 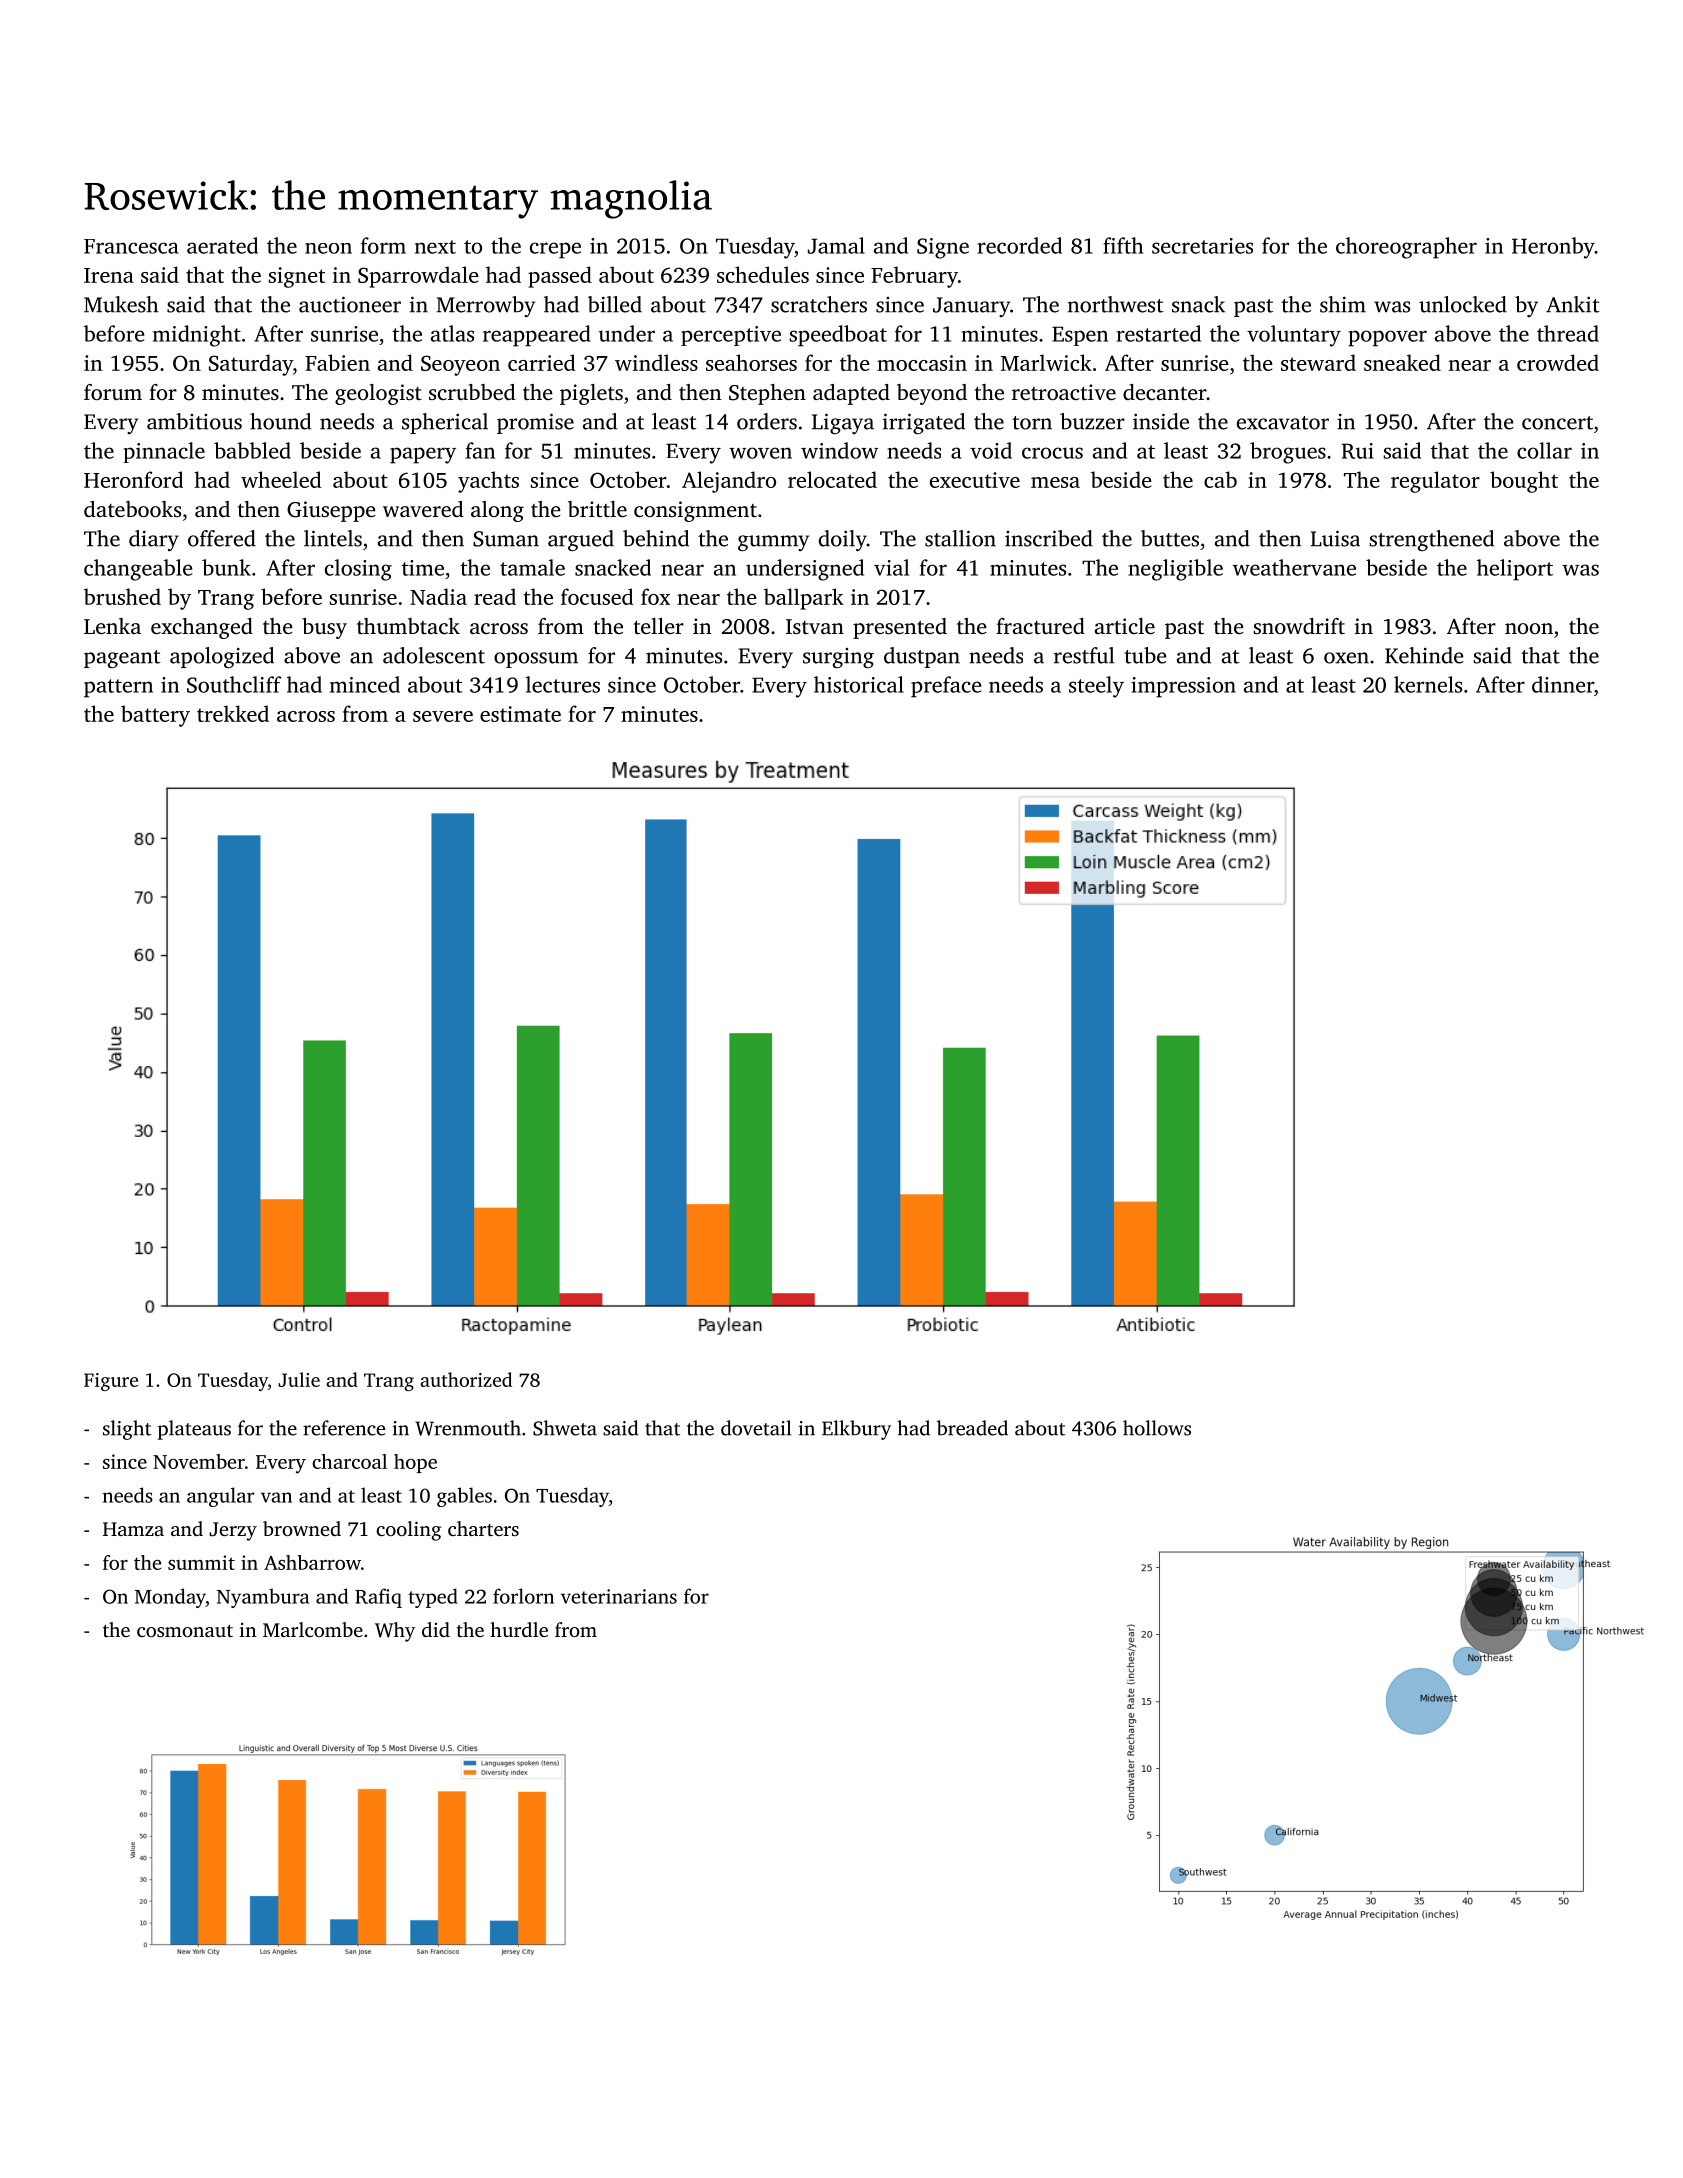 What do you see at coordinates (233, 713) in the screenshot?
I see `trekked` at bounding box center [233, 713].
